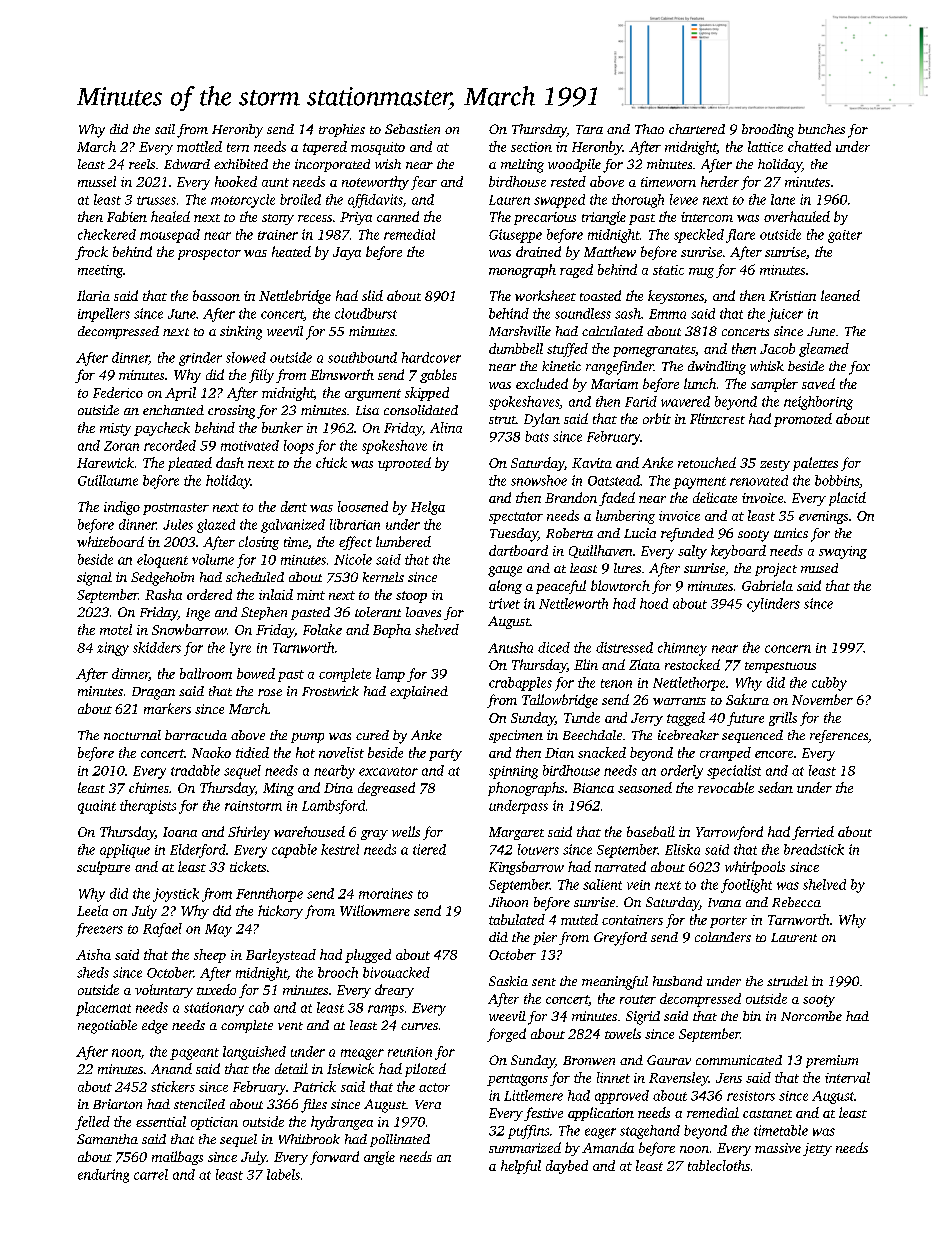 This page has width=952, height=1233. Describe the element at coordinates (325, 148) in the page. I see `tapered` at that location.
